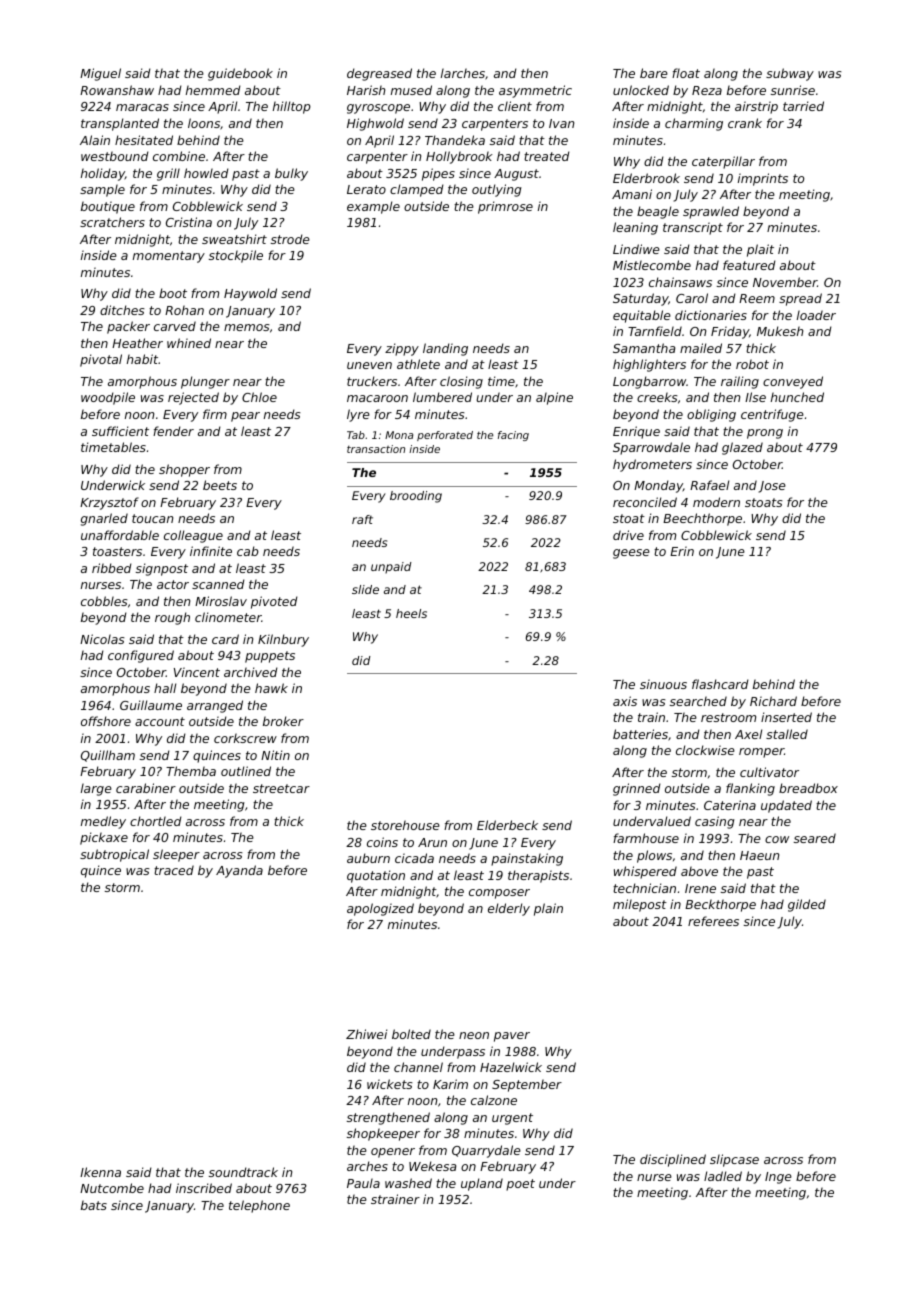  Describe the element at coordinates (100, 1172) in the screenshot. I see `Ikenna` at that location.
